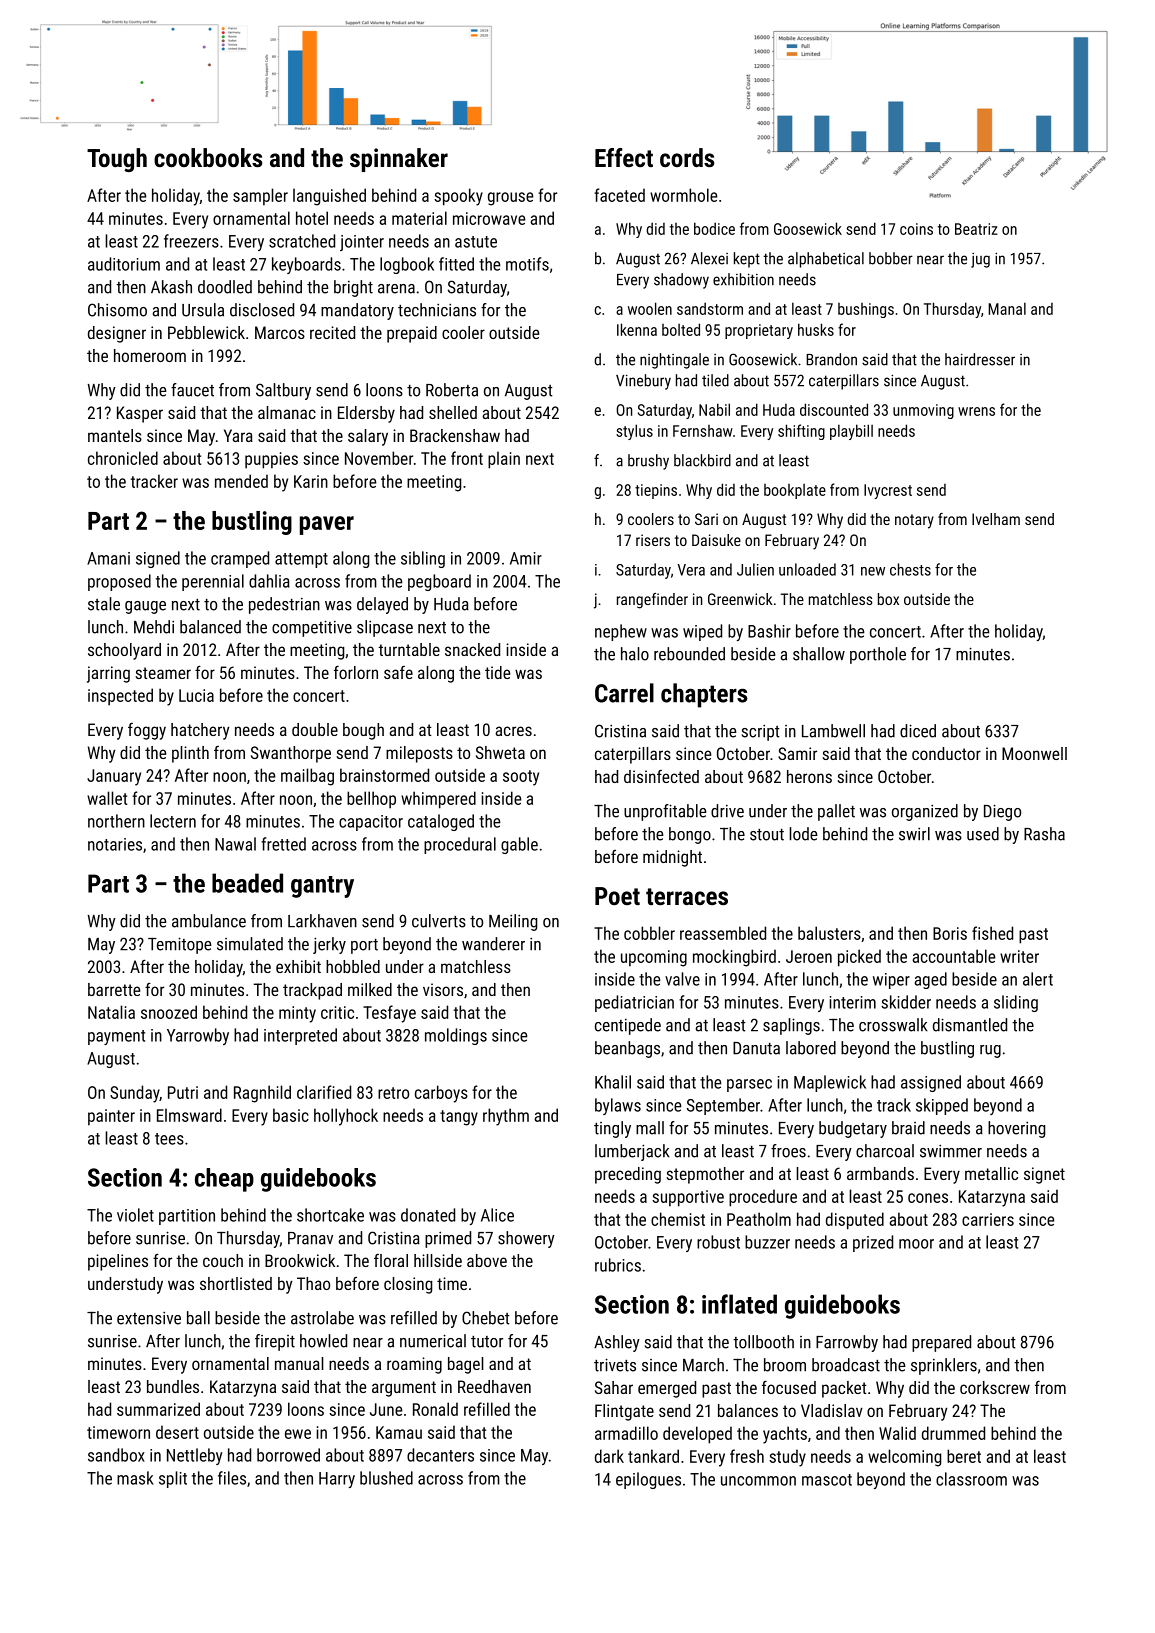 This image has height=1633, width=1155. Describe the element at coordinates (976, 229) in the image. I see `Beatriz` at that location.
